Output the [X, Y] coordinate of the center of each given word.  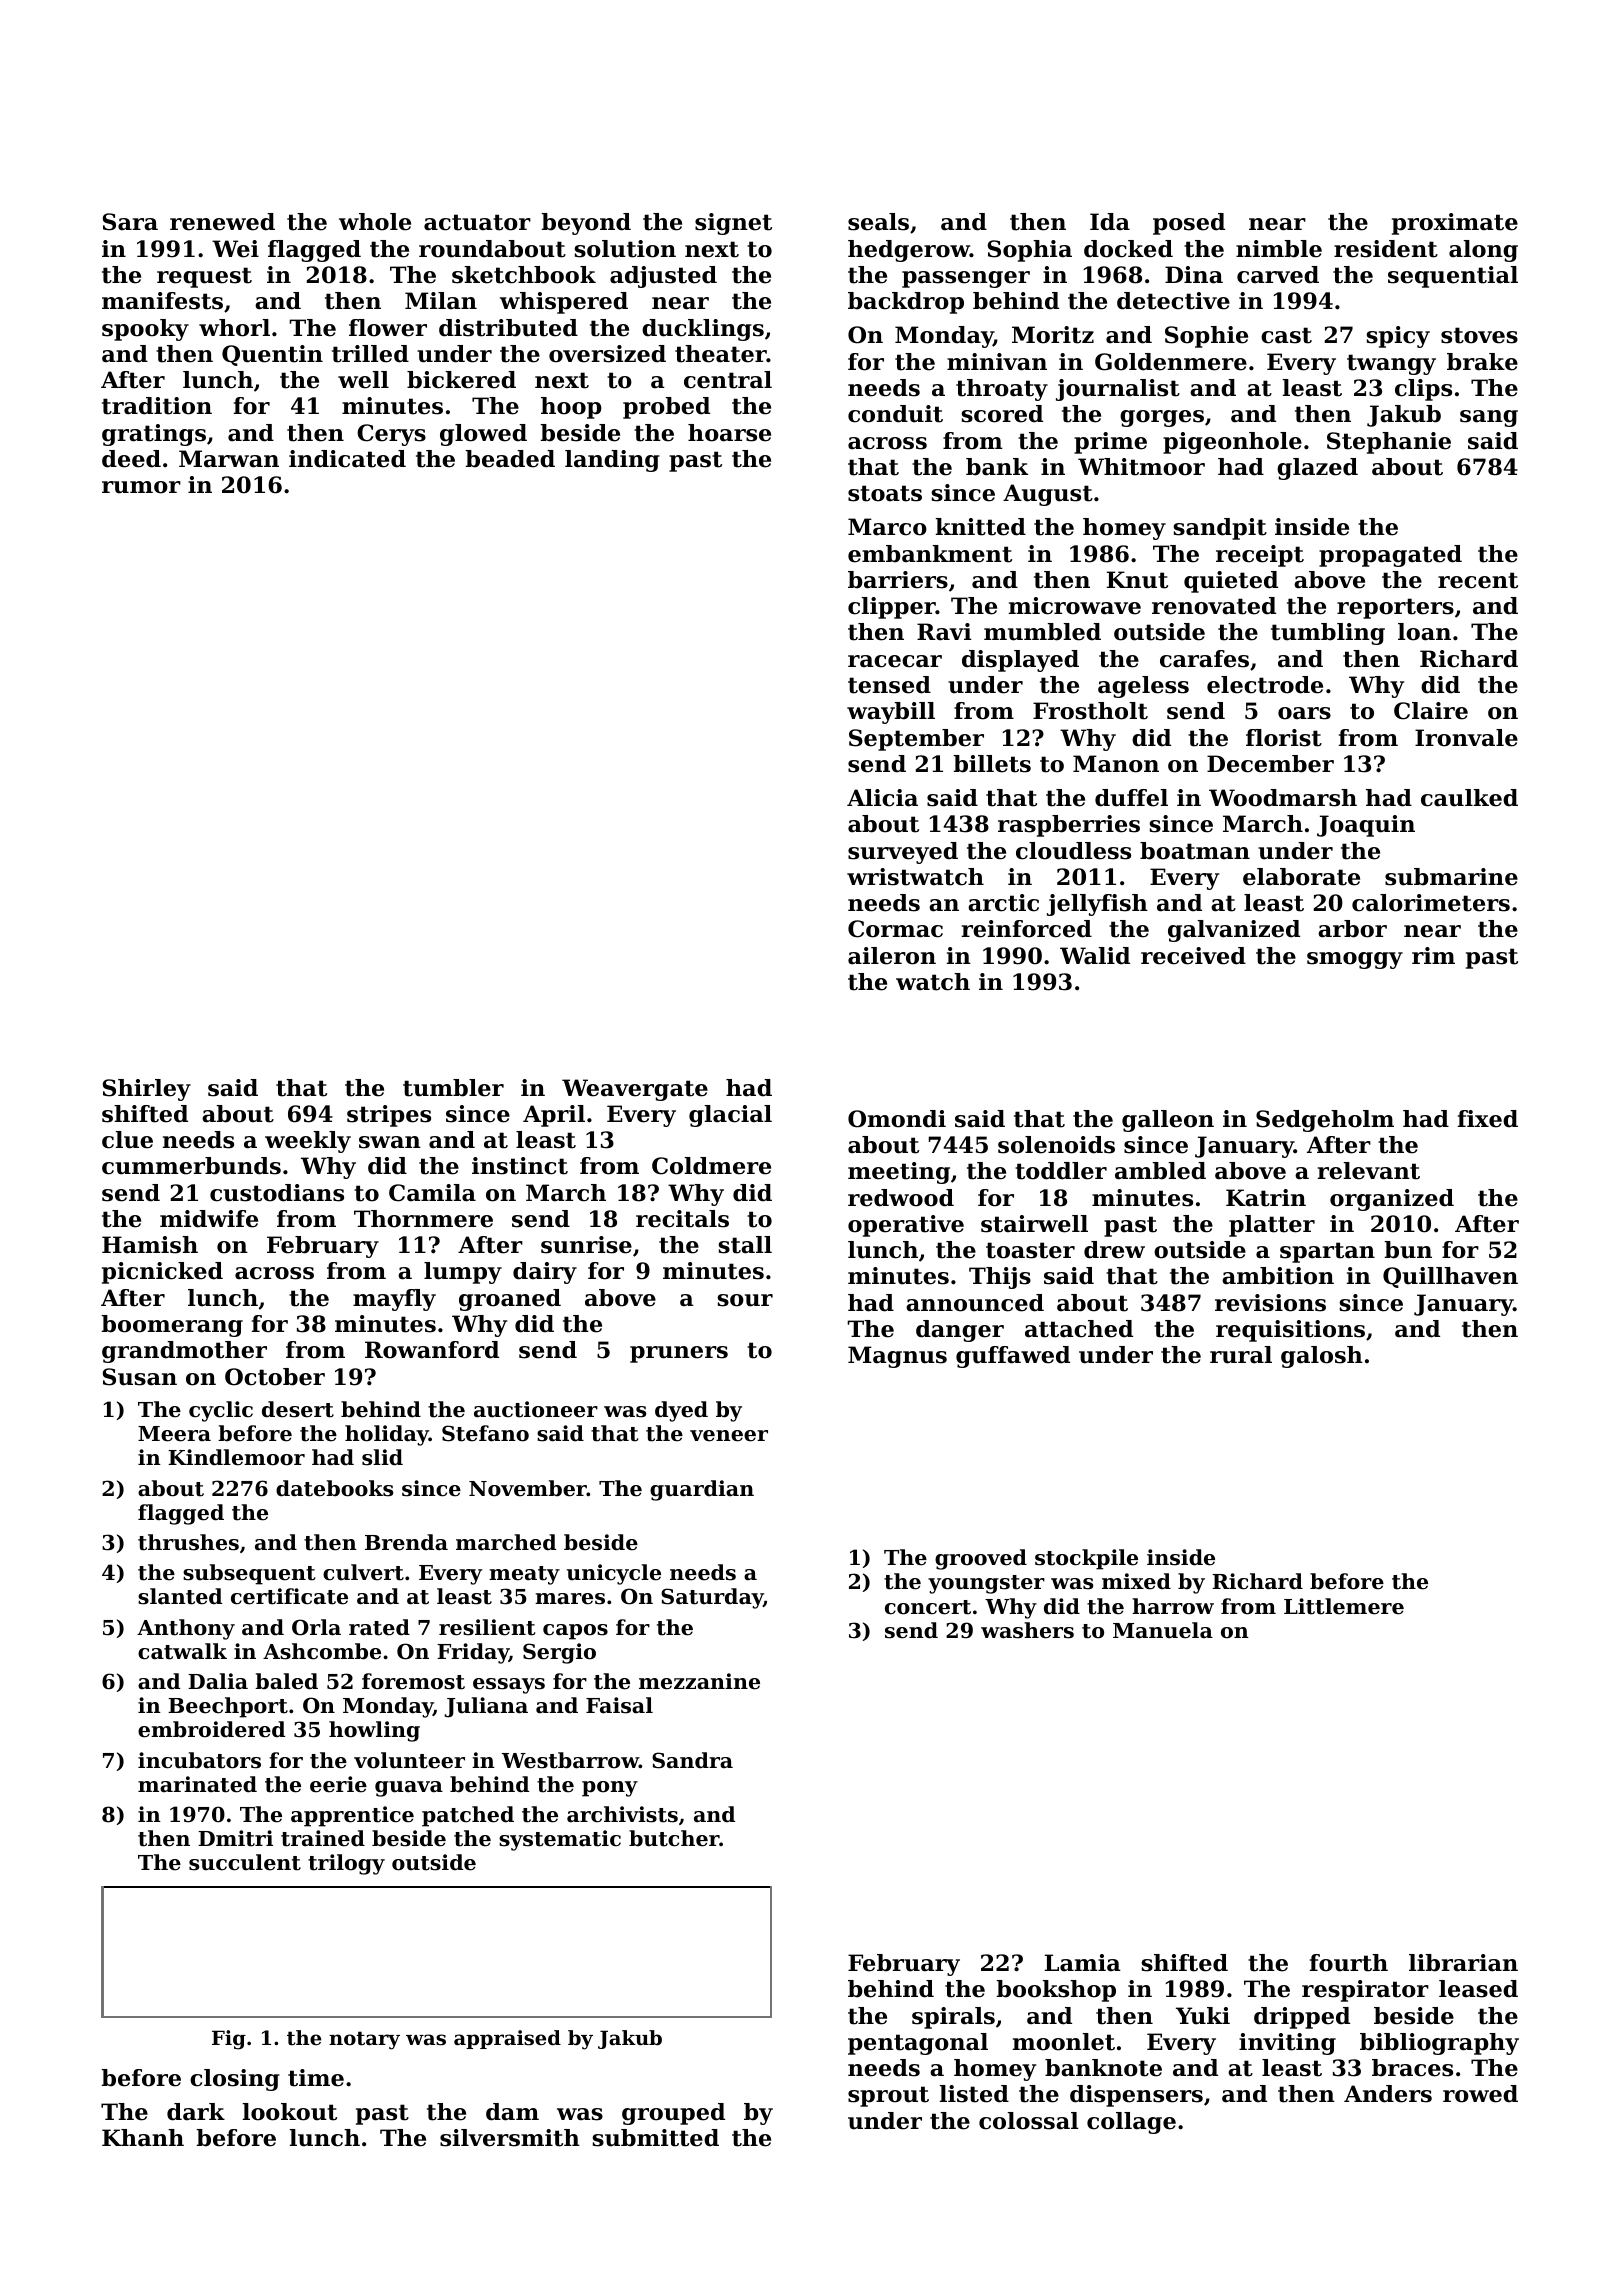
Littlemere [1344, 1606]
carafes [1204, 659]
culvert [363, 1572]
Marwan [229, 459]
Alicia [882, 798]
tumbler [453, 1088]
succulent [245, 1862]
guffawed [1013, 1357]
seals [878, 222]
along [1483, 251]
